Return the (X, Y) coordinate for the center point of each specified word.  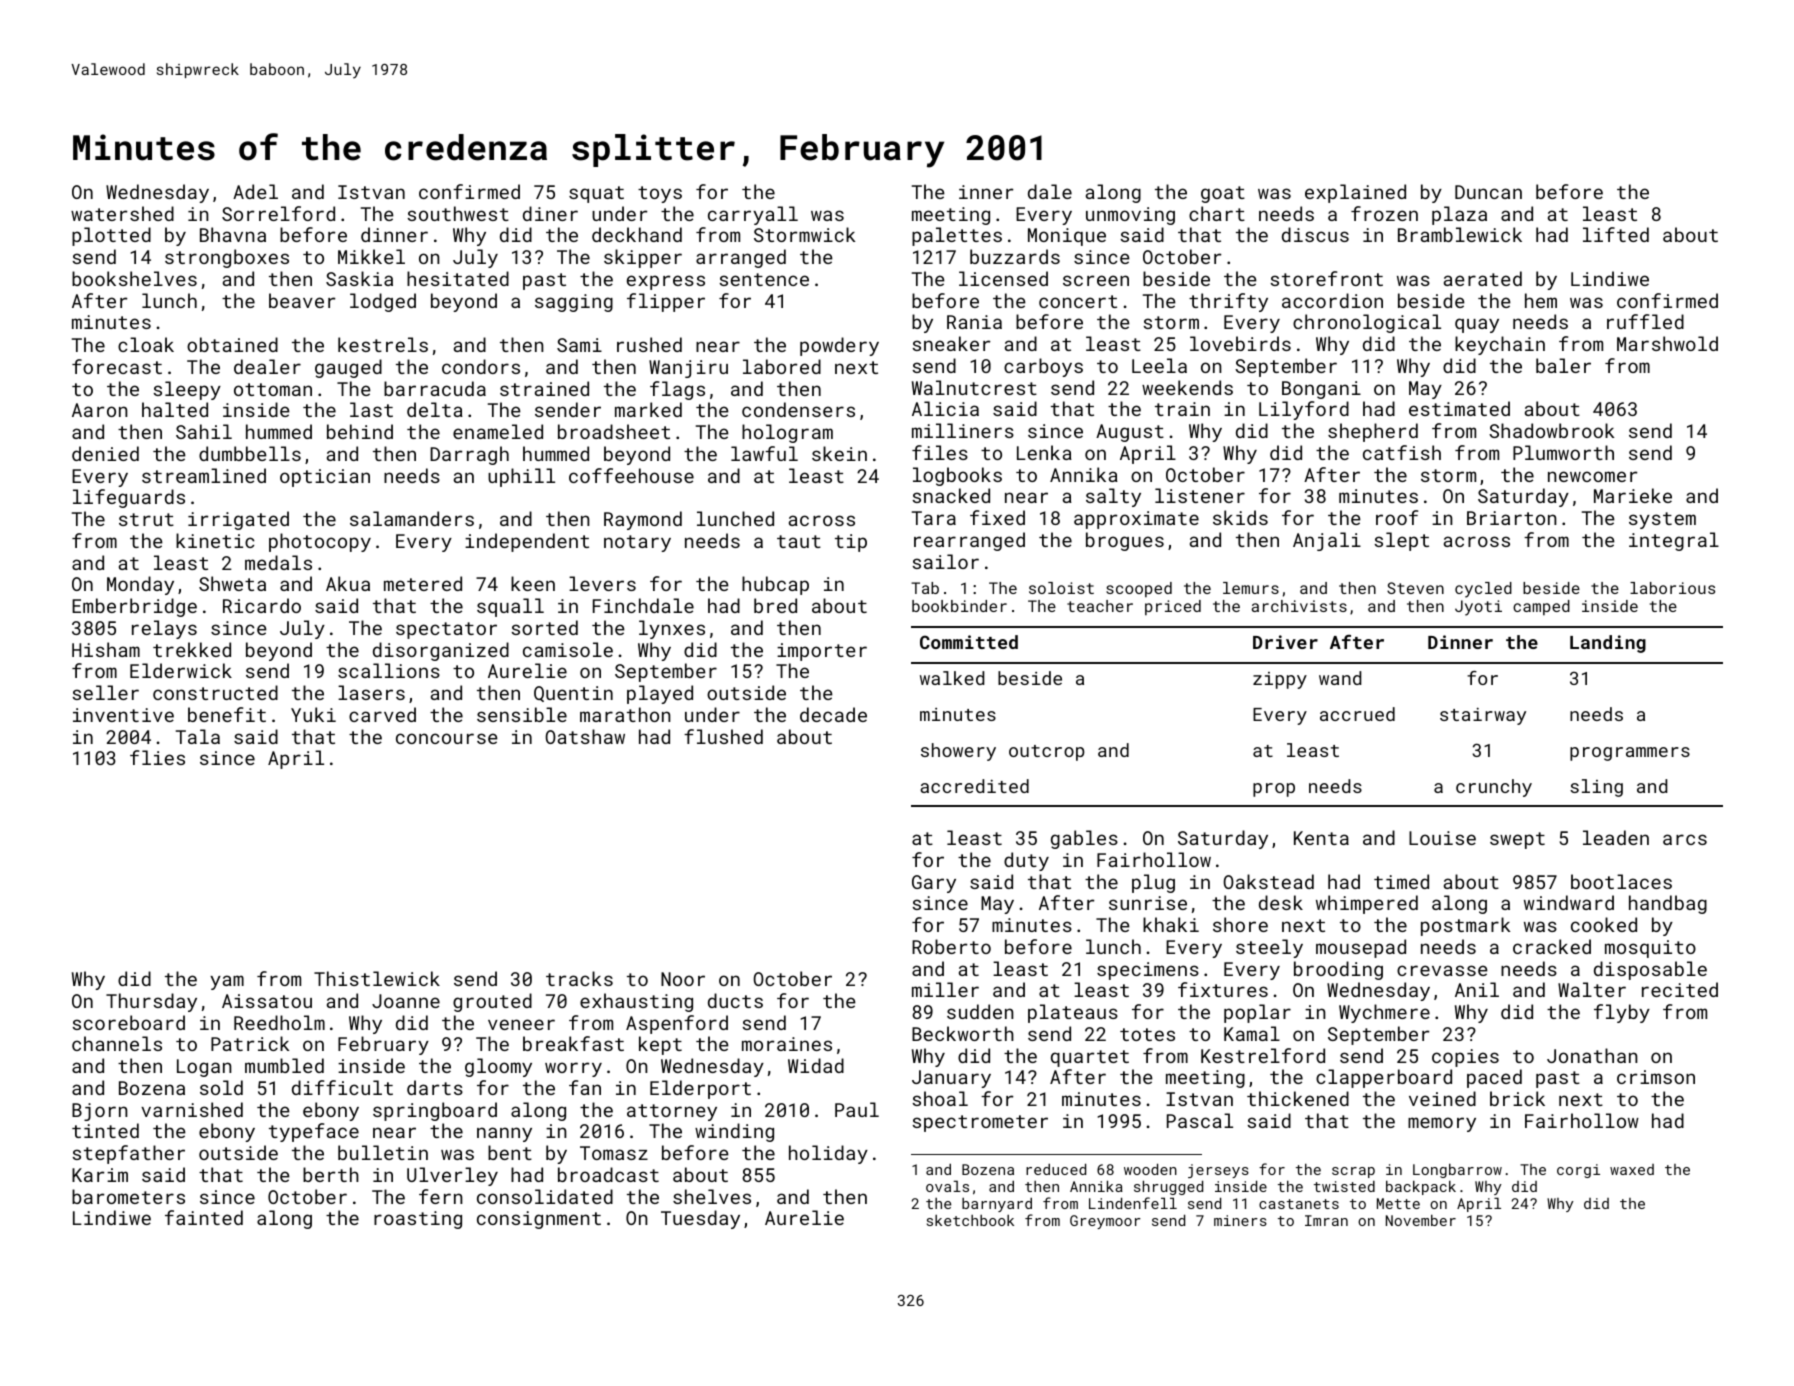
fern (440, 1196)
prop (1274, 790)
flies (157, 757)
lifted (1616, 234)
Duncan (1488, 192)
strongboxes (227, 258)
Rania (974, 322)
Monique (1067, 237)
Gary (934, 884)
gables (1084, 839)
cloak (146, 344)
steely (1269, 948)
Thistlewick (377, 978)
